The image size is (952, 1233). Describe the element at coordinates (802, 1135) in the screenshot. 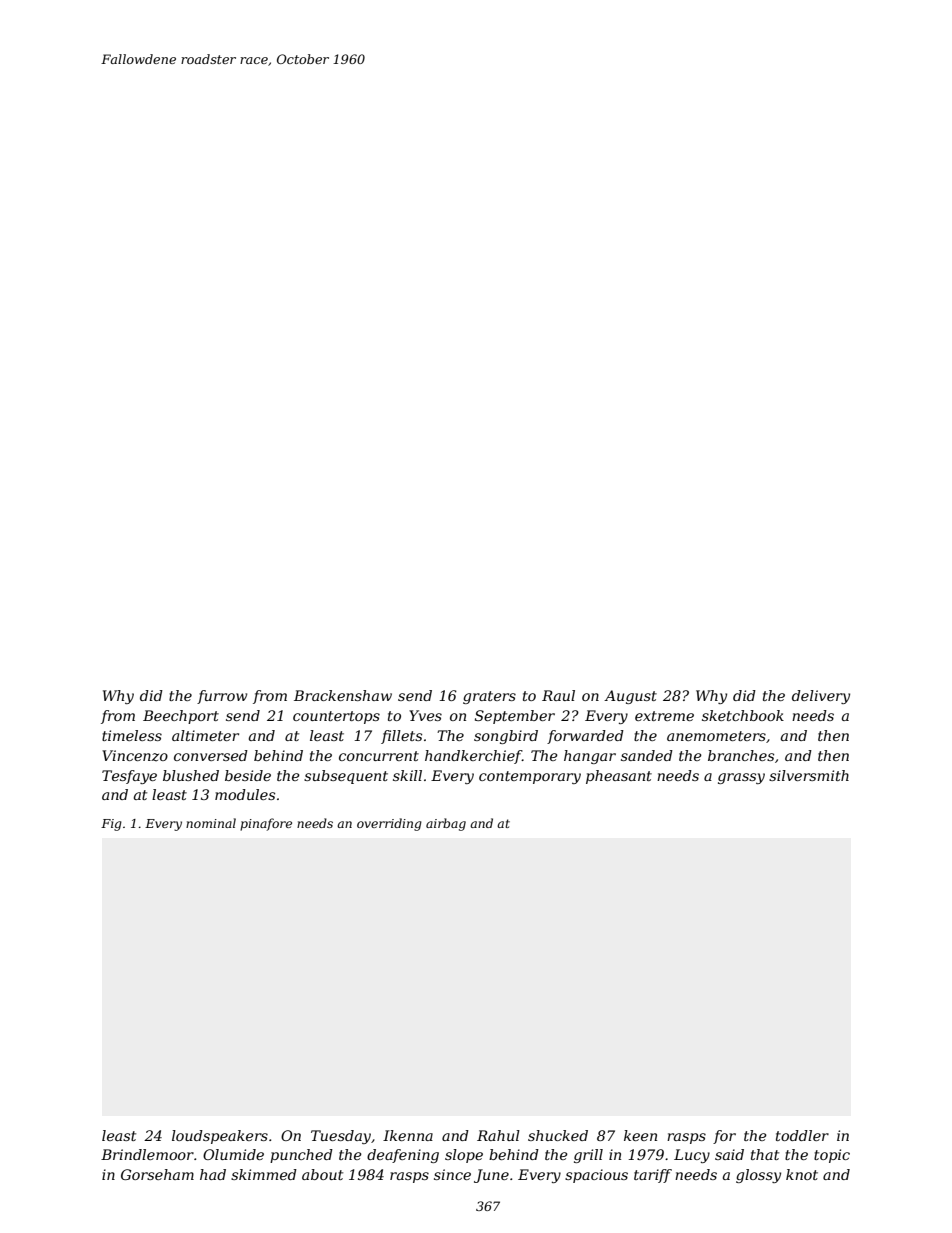

I see `toddler` at that location.
